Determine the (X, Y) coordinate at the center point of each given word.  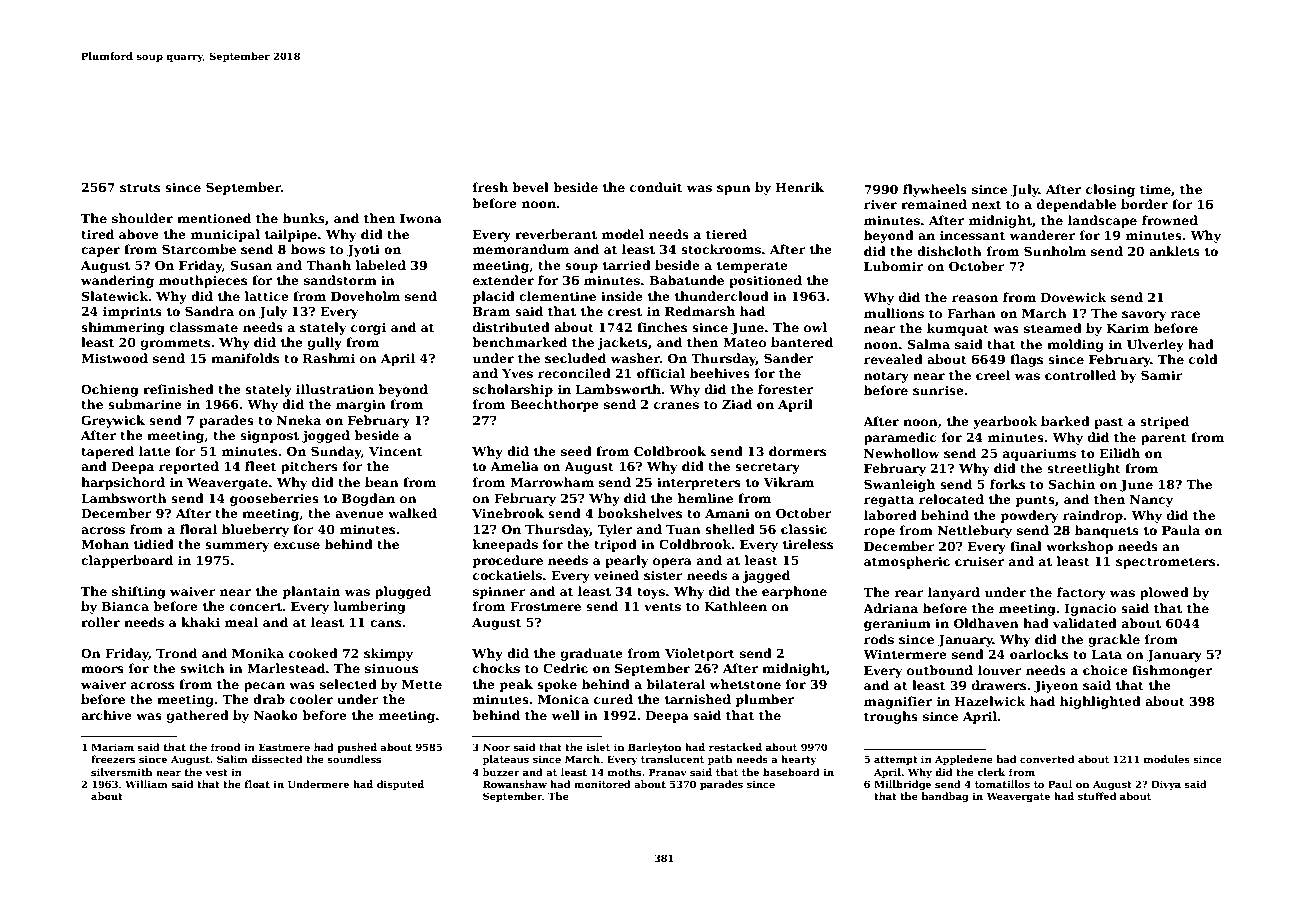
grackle (1114, 640)
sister (663, 575)
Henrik (799, 187)
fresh (490, 187)
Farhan (971, 313)
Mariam (112, 747)
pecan (264, 687)
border (1144, 204)
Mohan (105, 544)
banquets (1107, 531)
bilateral (675, 684)
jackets (622, 343)
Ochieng (109, 390)
